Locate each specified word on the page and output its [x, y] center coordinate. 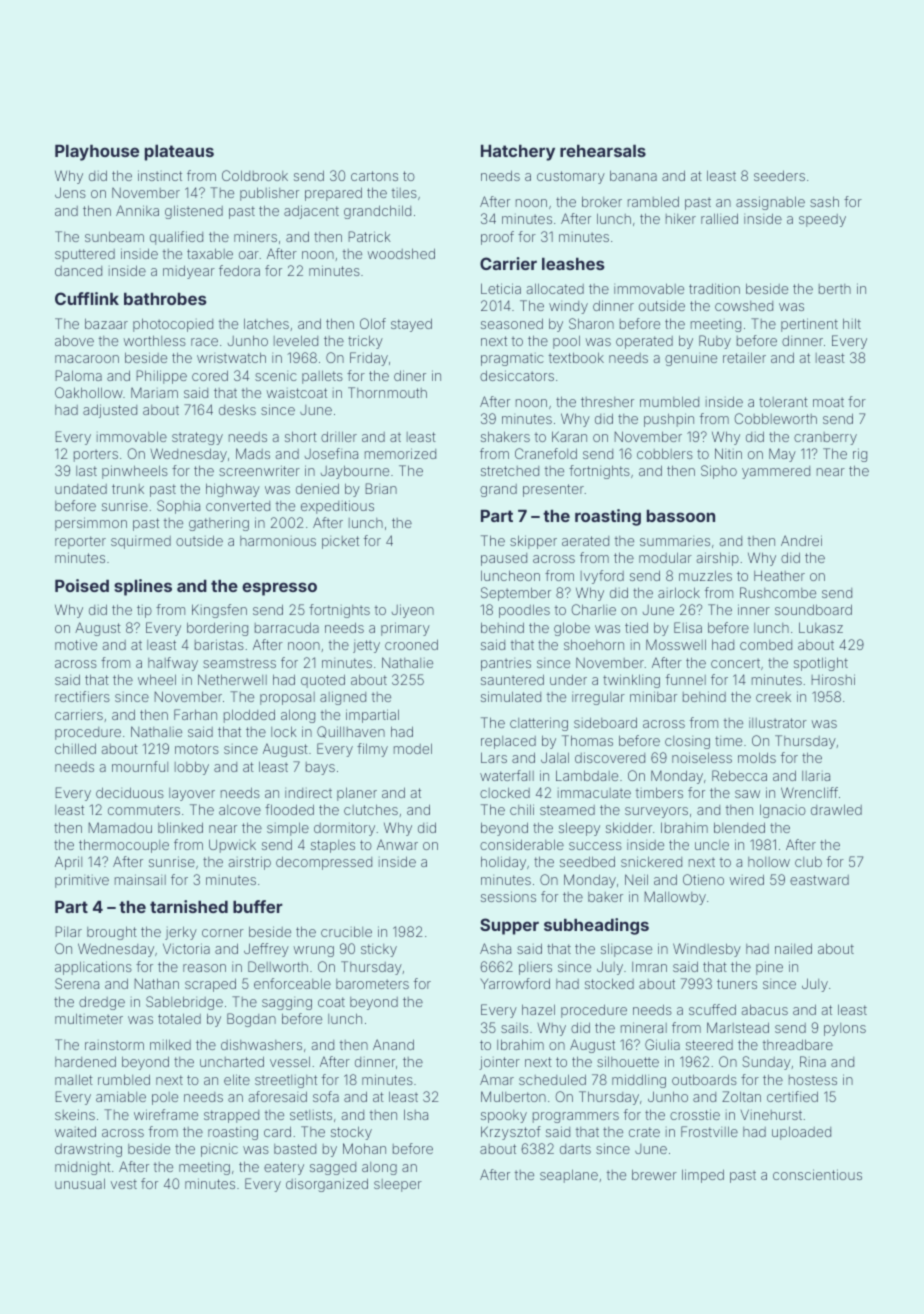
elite [237, 1079]
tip [144, 611]
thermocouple [124, 846]
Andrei [801, 540]
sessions [508, 896]
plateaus [179, 153]
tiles [404, 193]
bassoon [681, 516]
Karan [569, 436]
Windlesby [707, 950]
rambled [653, 201]
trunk [128, 489]
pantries [506, 664]
